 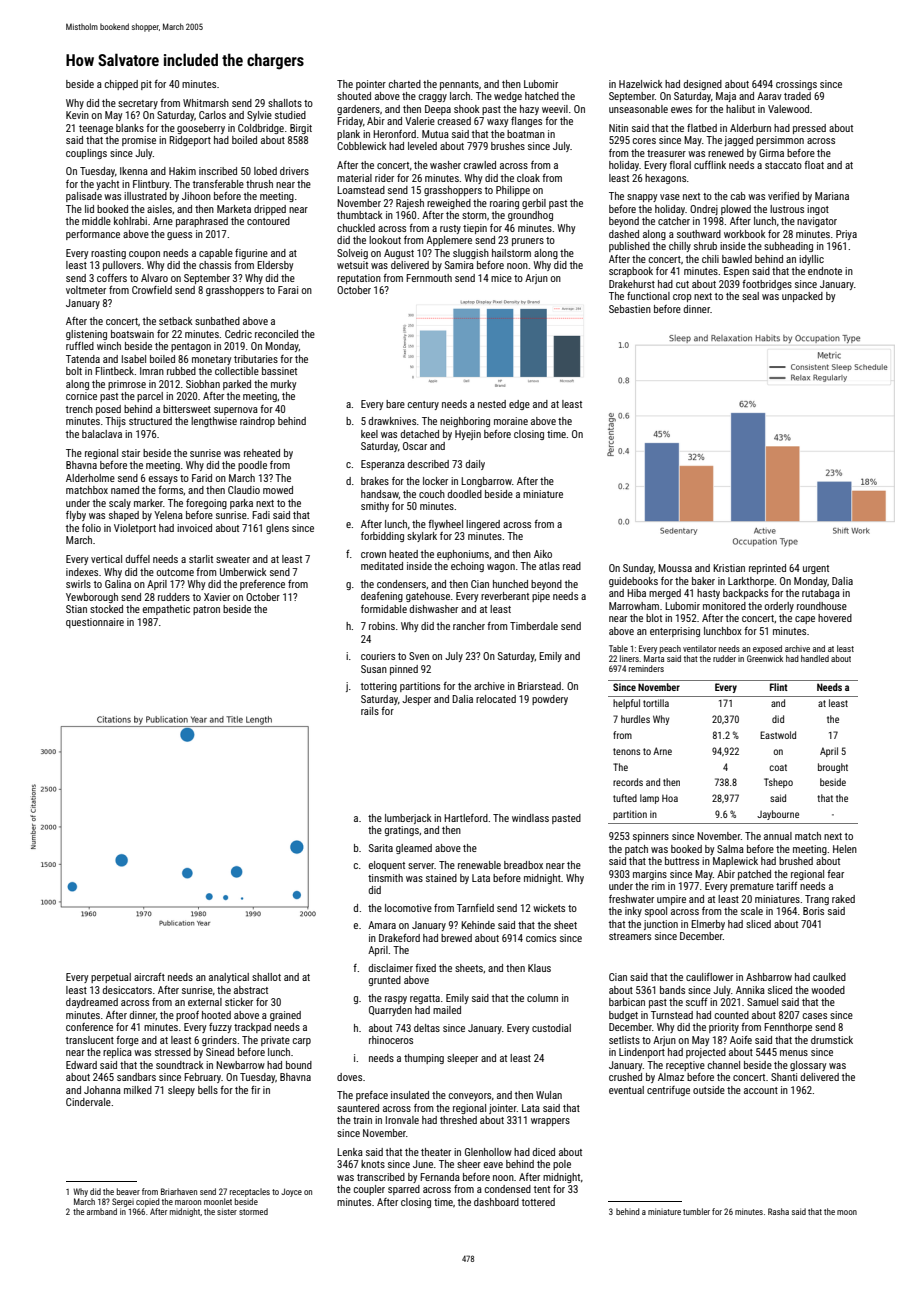 What do you see at coordinates (496, 1202) in the page?
I see `dashboard` at bounding box center [496, 1202].
